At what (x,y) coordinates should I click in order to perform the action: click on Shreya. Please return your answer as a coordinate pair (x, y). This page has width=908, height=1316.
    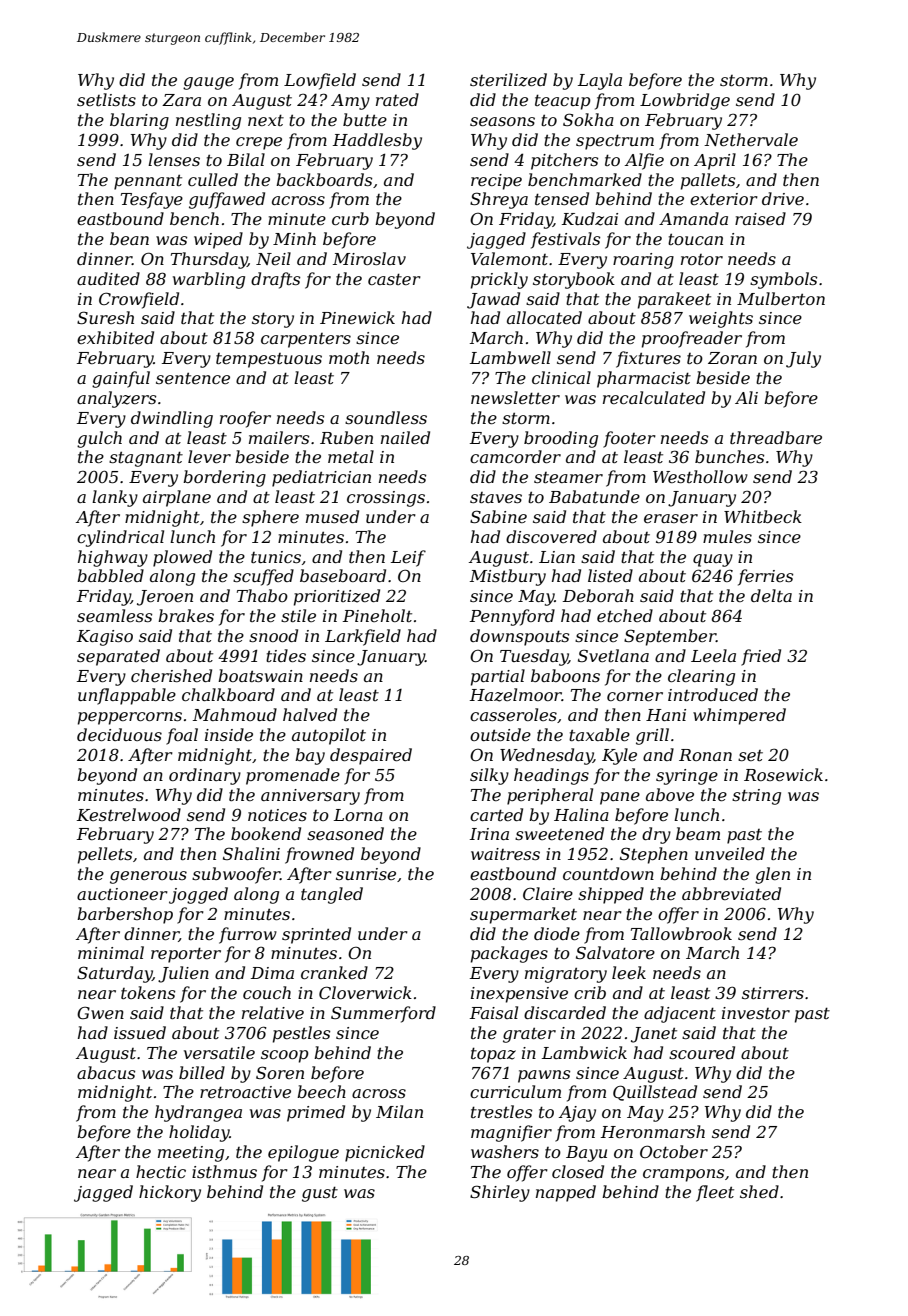
    Looking at the image, I should click on (499, 200).
